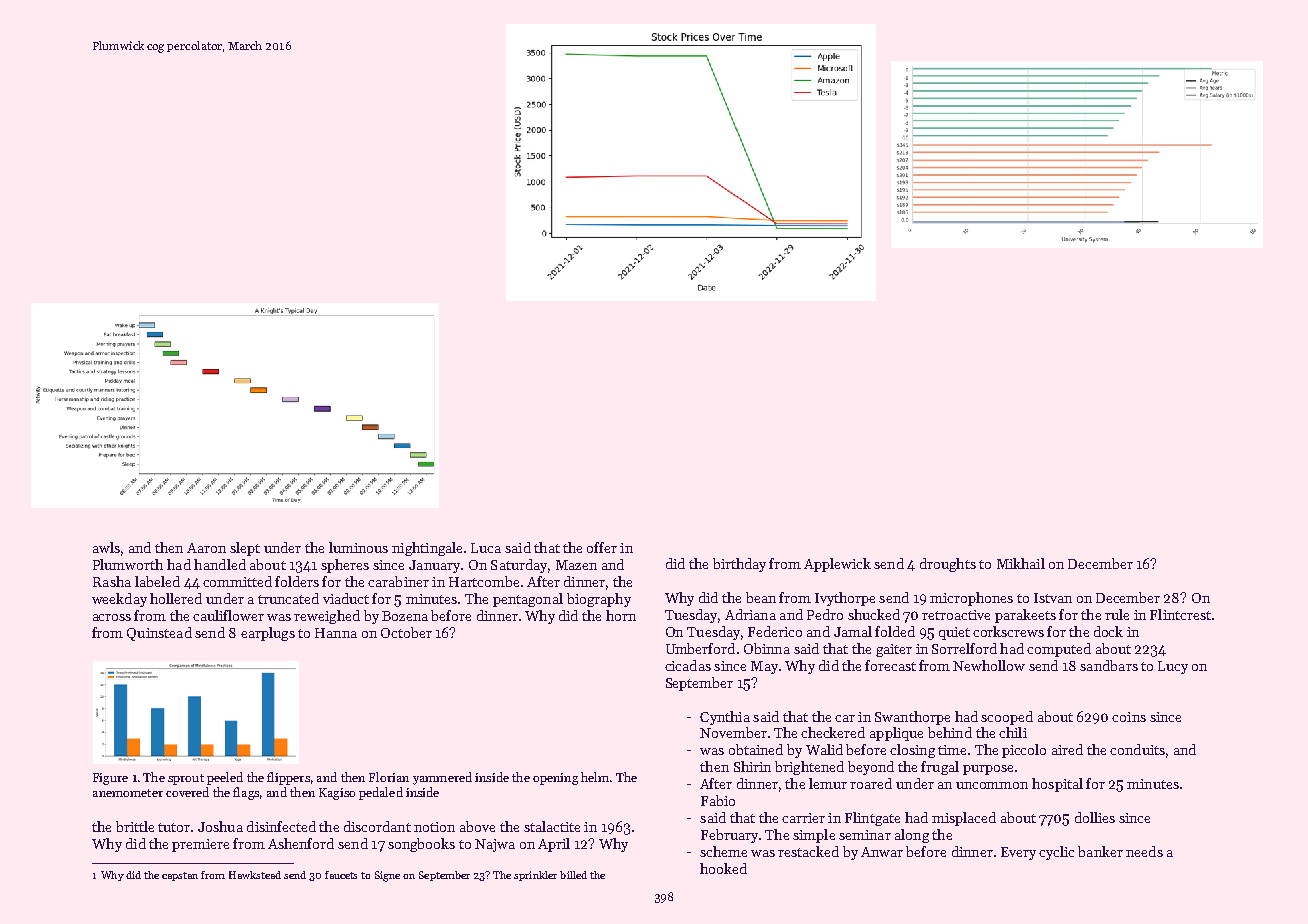  Describe the element at coordinates (268, 634) in the screenshot. I see `earplugs` at that location.
